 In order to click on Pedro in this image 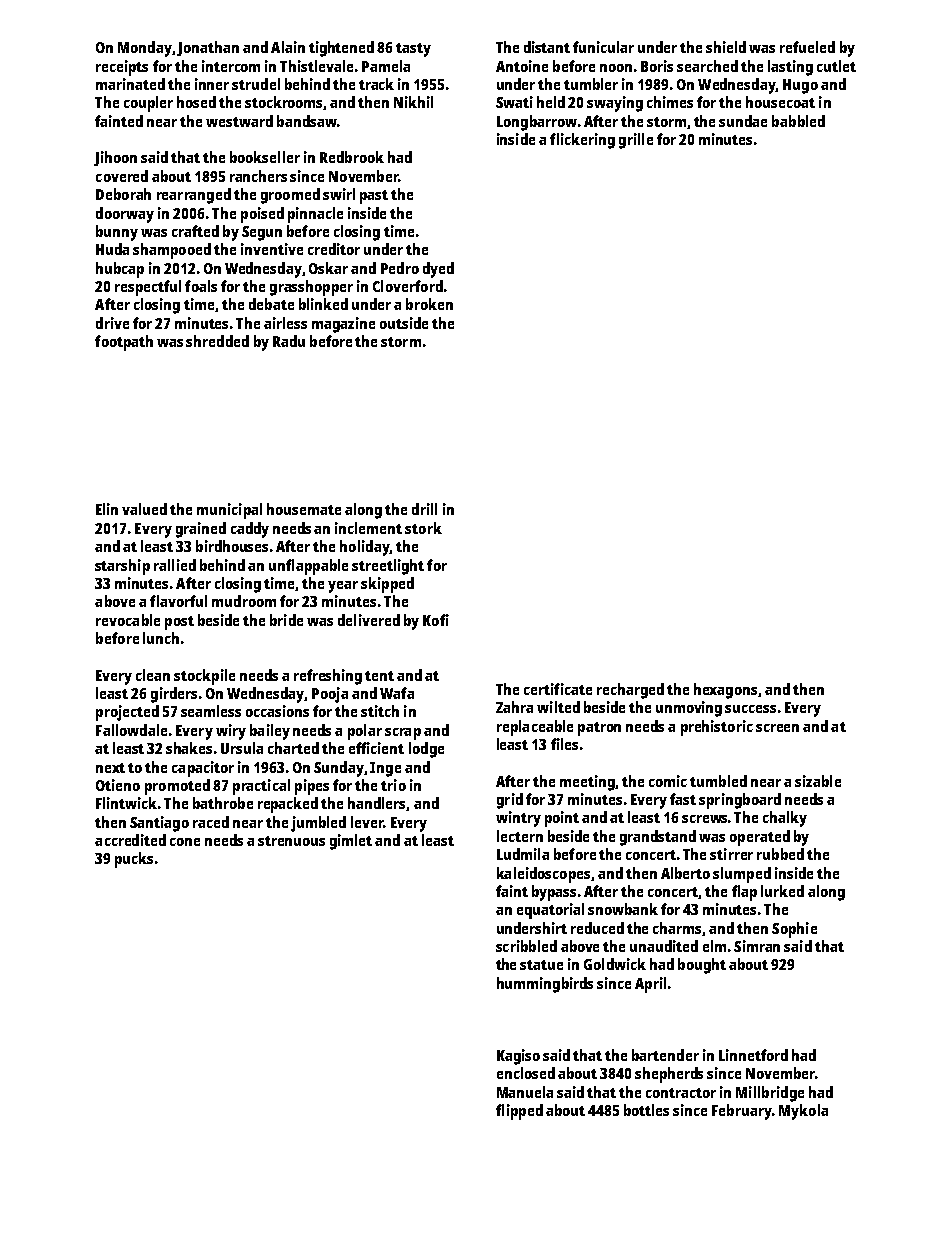, I will do `click(400, 268)`.
